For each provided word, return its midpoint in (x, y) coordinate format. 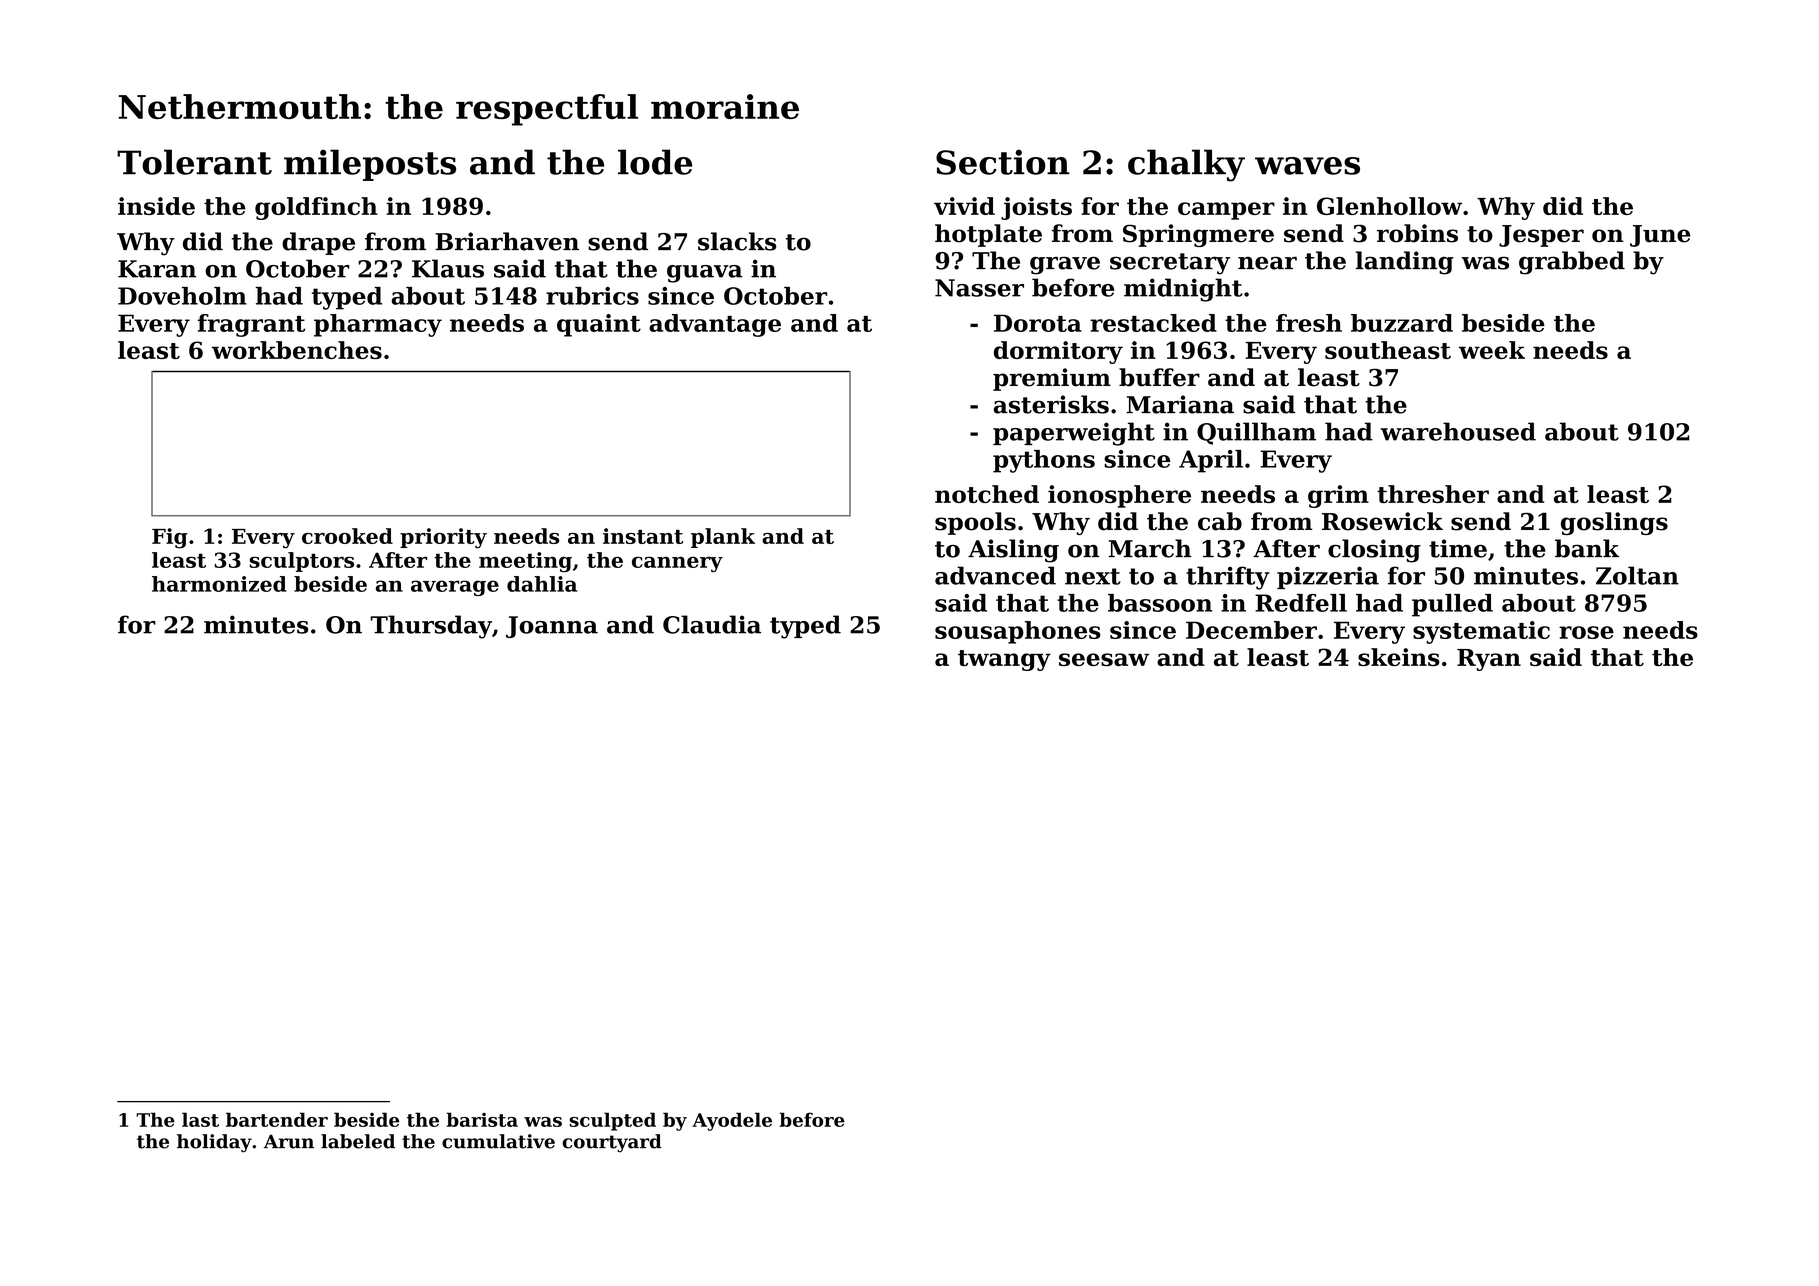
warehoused (1458, 431)
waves (1307, 166)
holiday (214, 1143)
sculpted (613, 1121)
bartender (277, 1119)
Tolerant (194, 162)
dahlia (542, 584)
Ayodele (732, 1121)
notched (987, 494)
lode (655, 162)
